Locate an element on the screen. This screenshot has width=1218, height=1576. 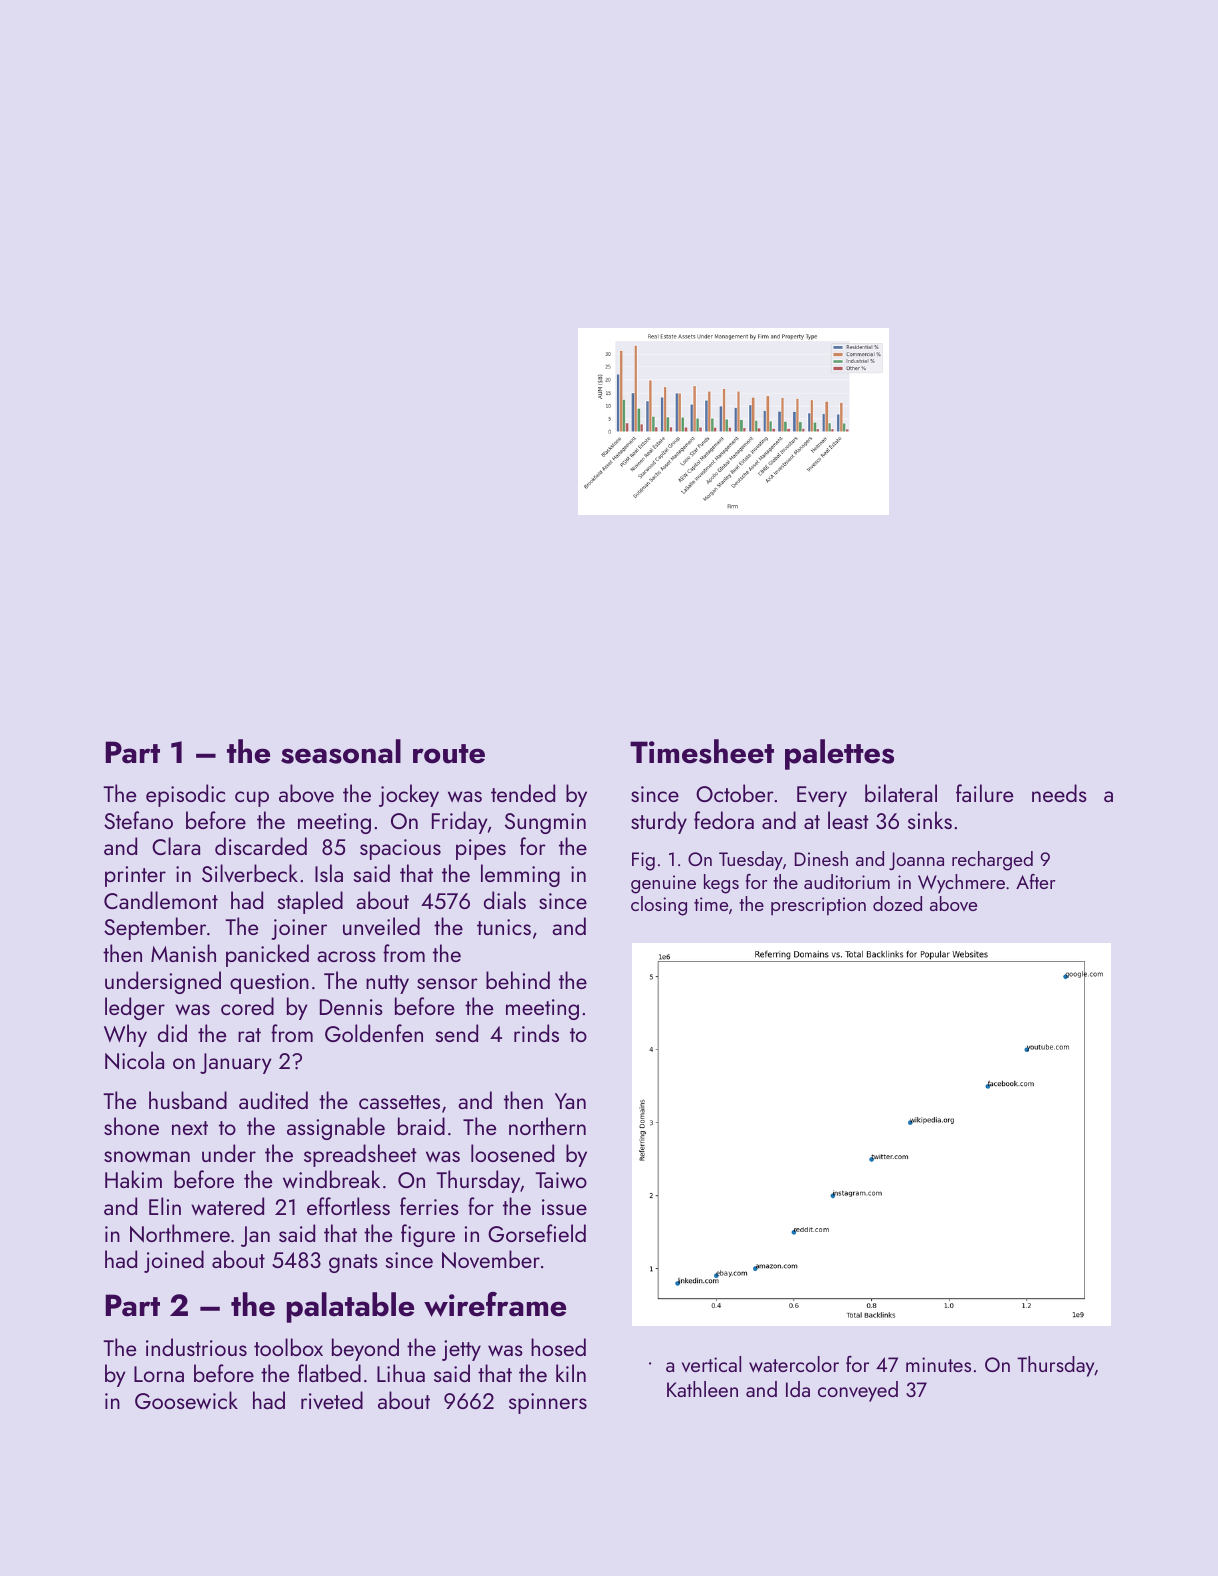
Lihua is located at coordinates (401, 1373).
